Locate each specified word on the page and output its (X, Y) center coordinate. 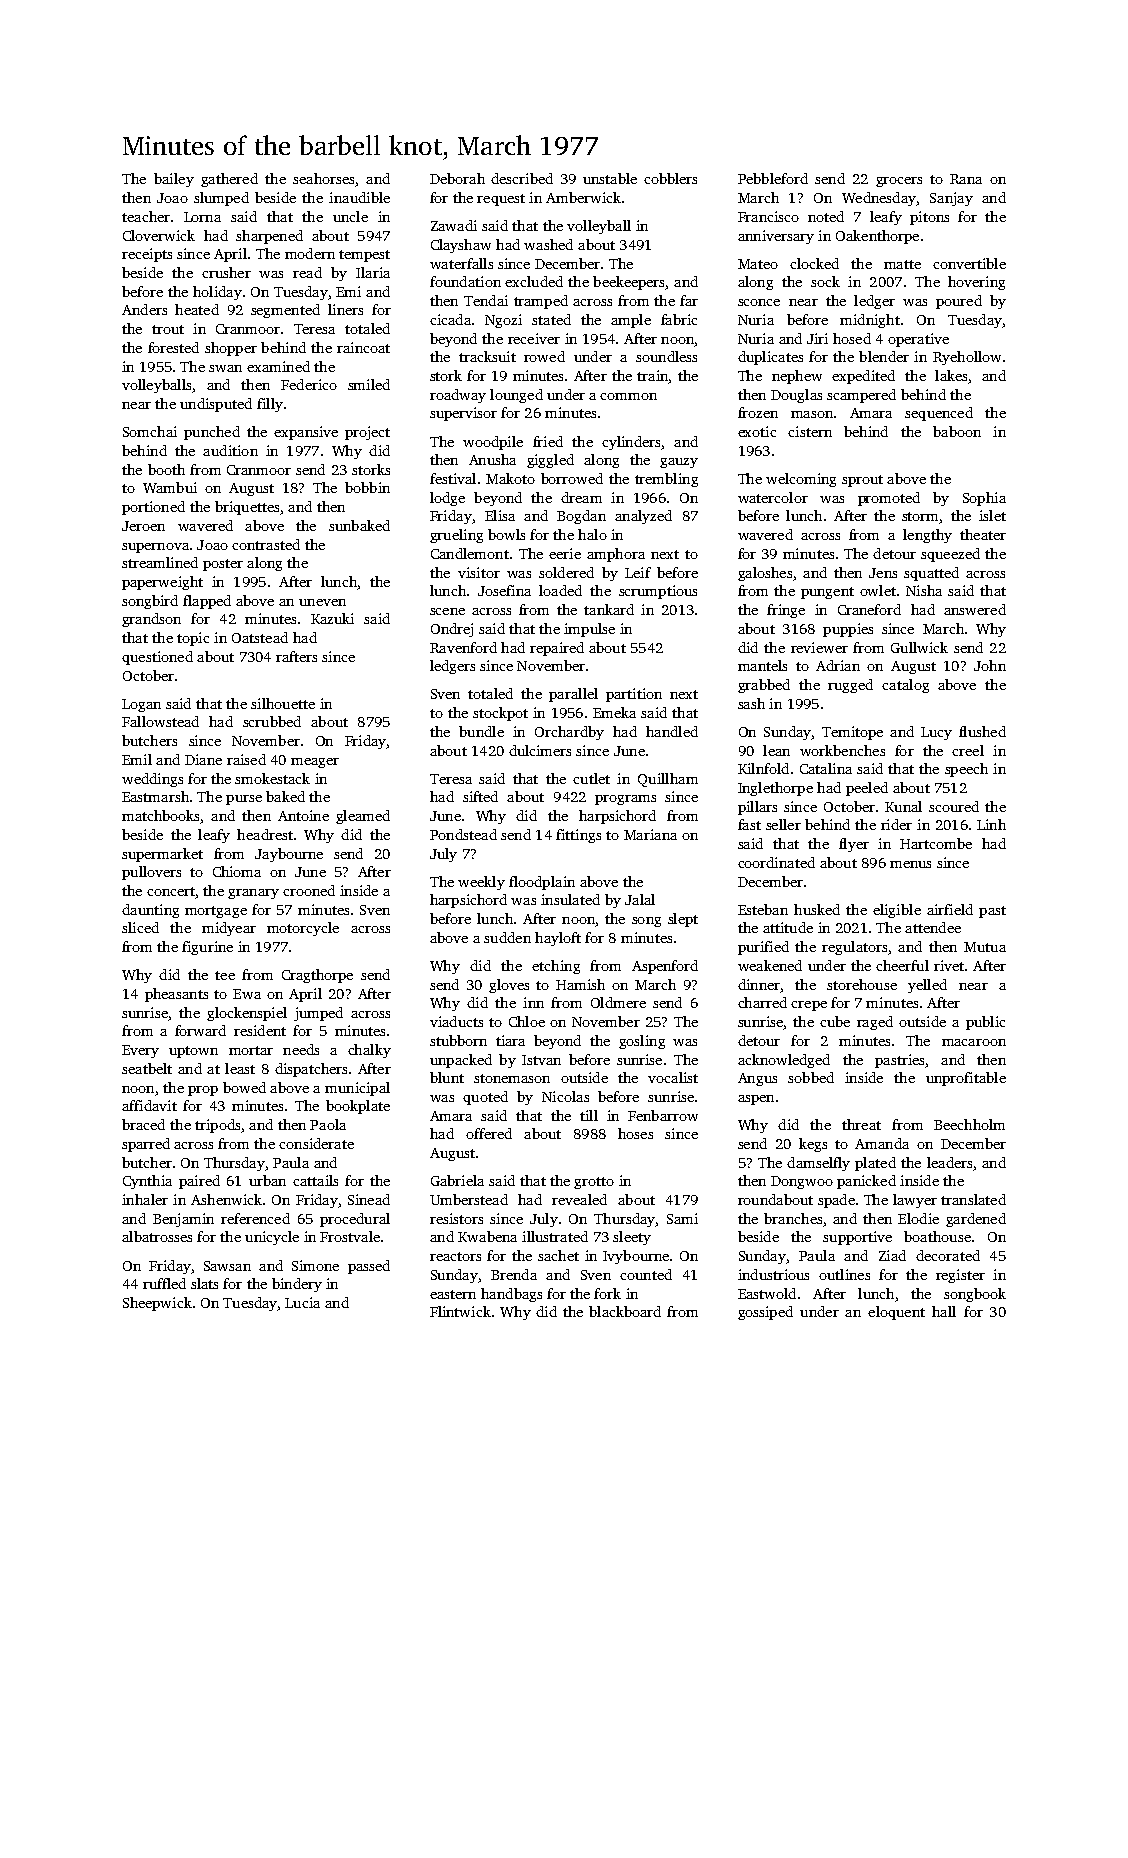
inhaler (145, 1199)
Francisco (768, 216)
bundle (481, 731)
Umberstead (469, 1199)
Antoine (303, 815)
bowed (244, 1087)
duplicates (770, 358)
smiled (369, 384)
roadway (458, 396)
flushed (982, 731)
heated (197, 309)
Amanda (882, 1143)
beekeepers (628, 283)
